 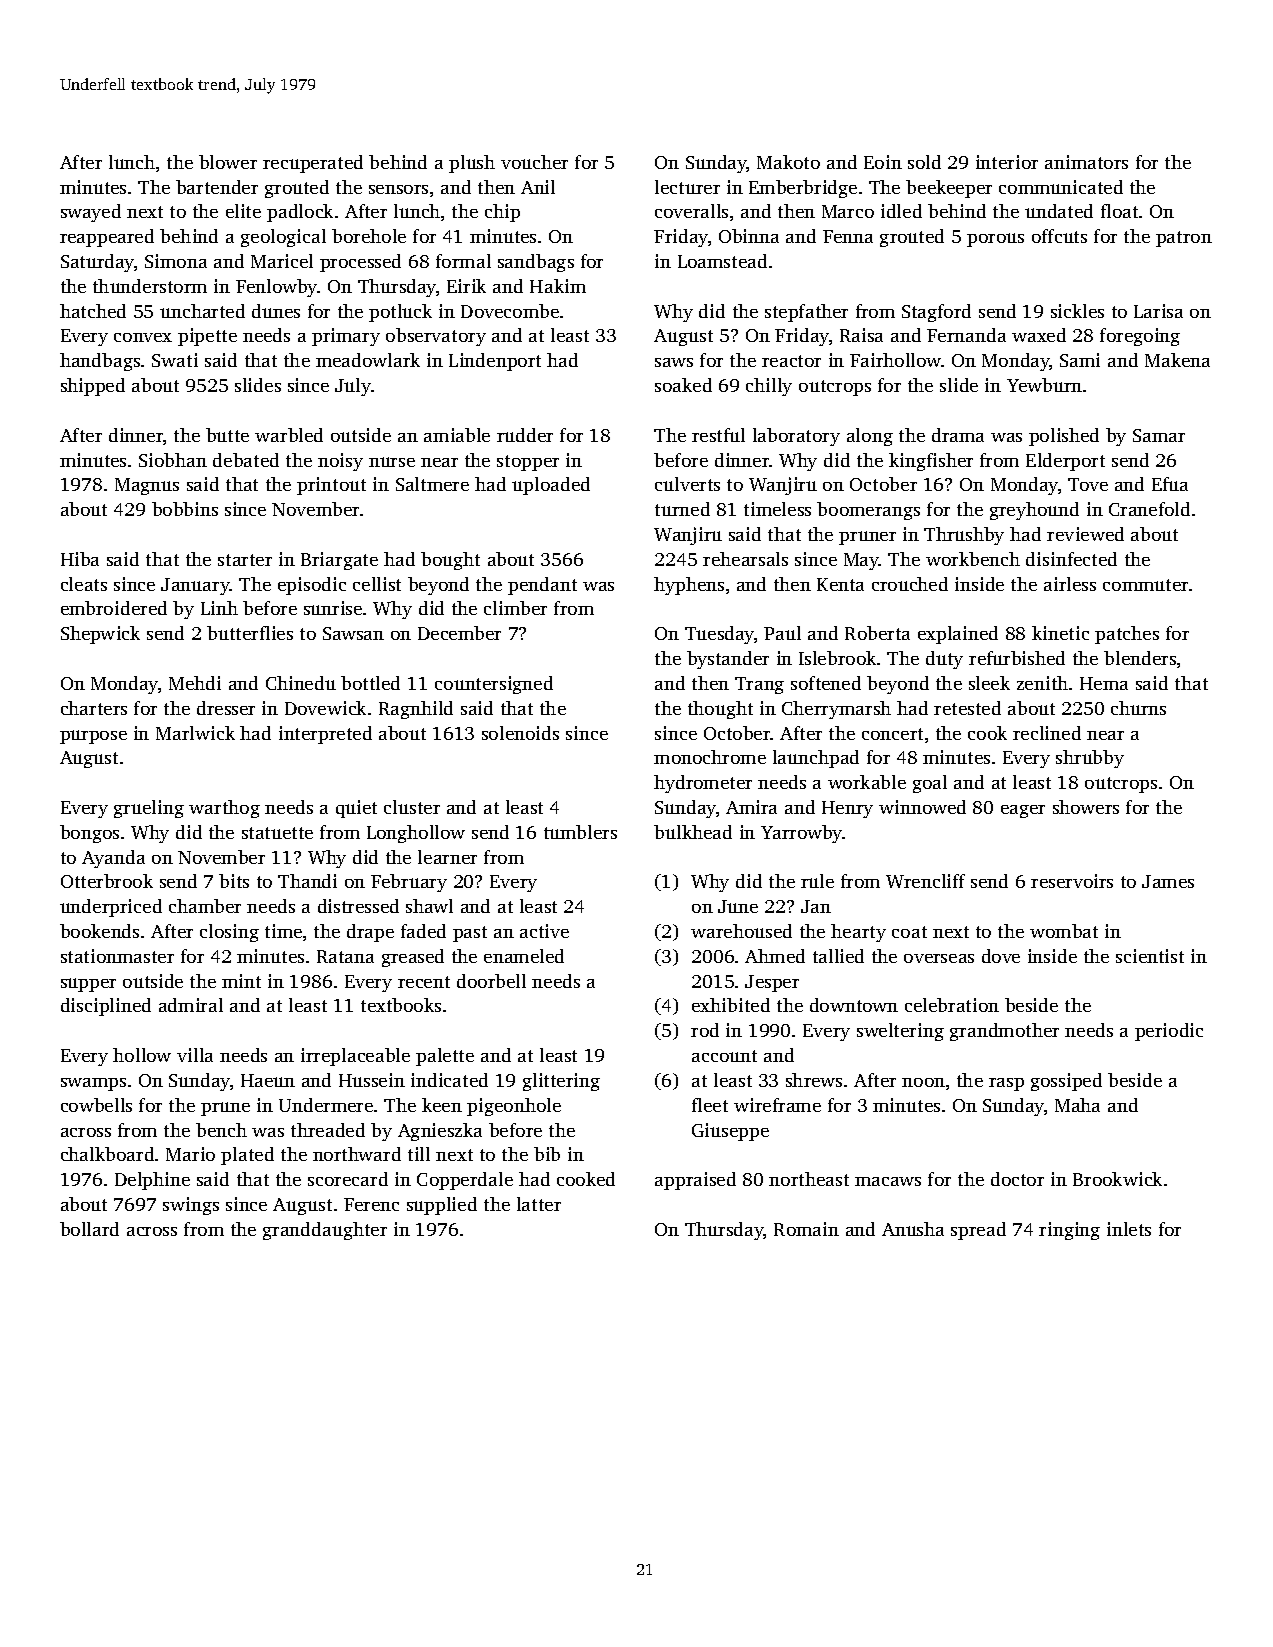 I want to click on Larisa, so click(x=1158, y=311).
